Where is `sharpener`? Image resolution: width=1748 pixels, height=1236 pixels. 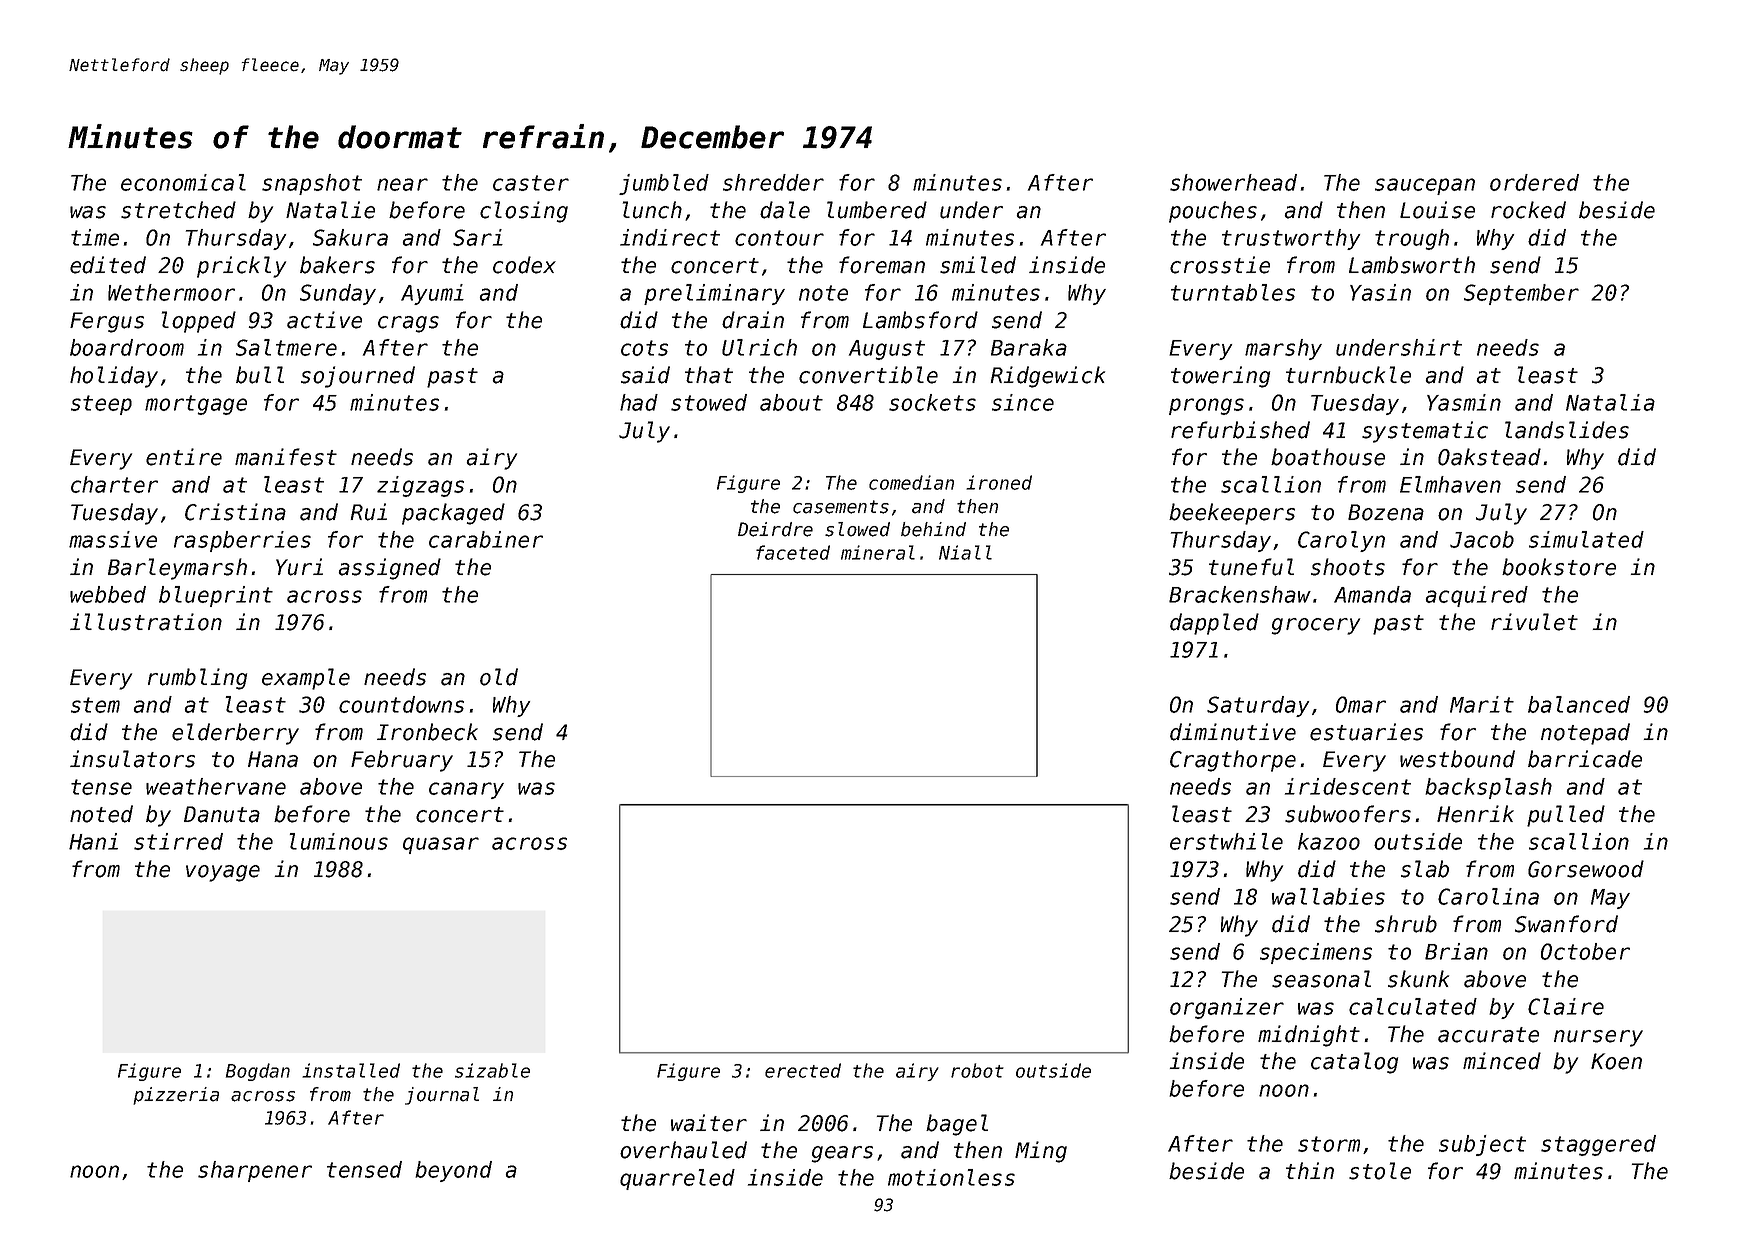 sharpener is located at coordinates (255, 1171).
